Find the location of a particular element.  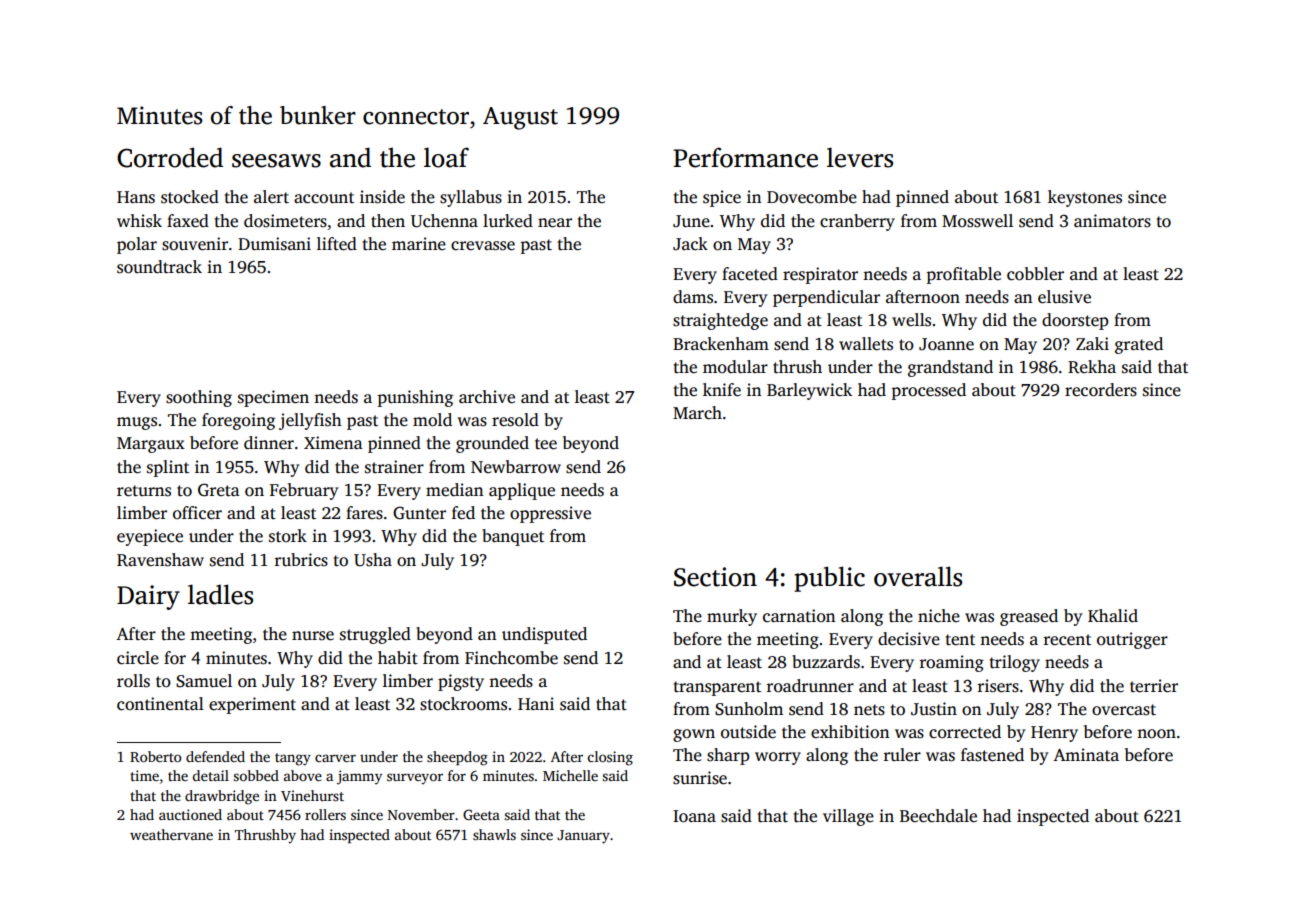

returns is located at coordinates (144, 491).
